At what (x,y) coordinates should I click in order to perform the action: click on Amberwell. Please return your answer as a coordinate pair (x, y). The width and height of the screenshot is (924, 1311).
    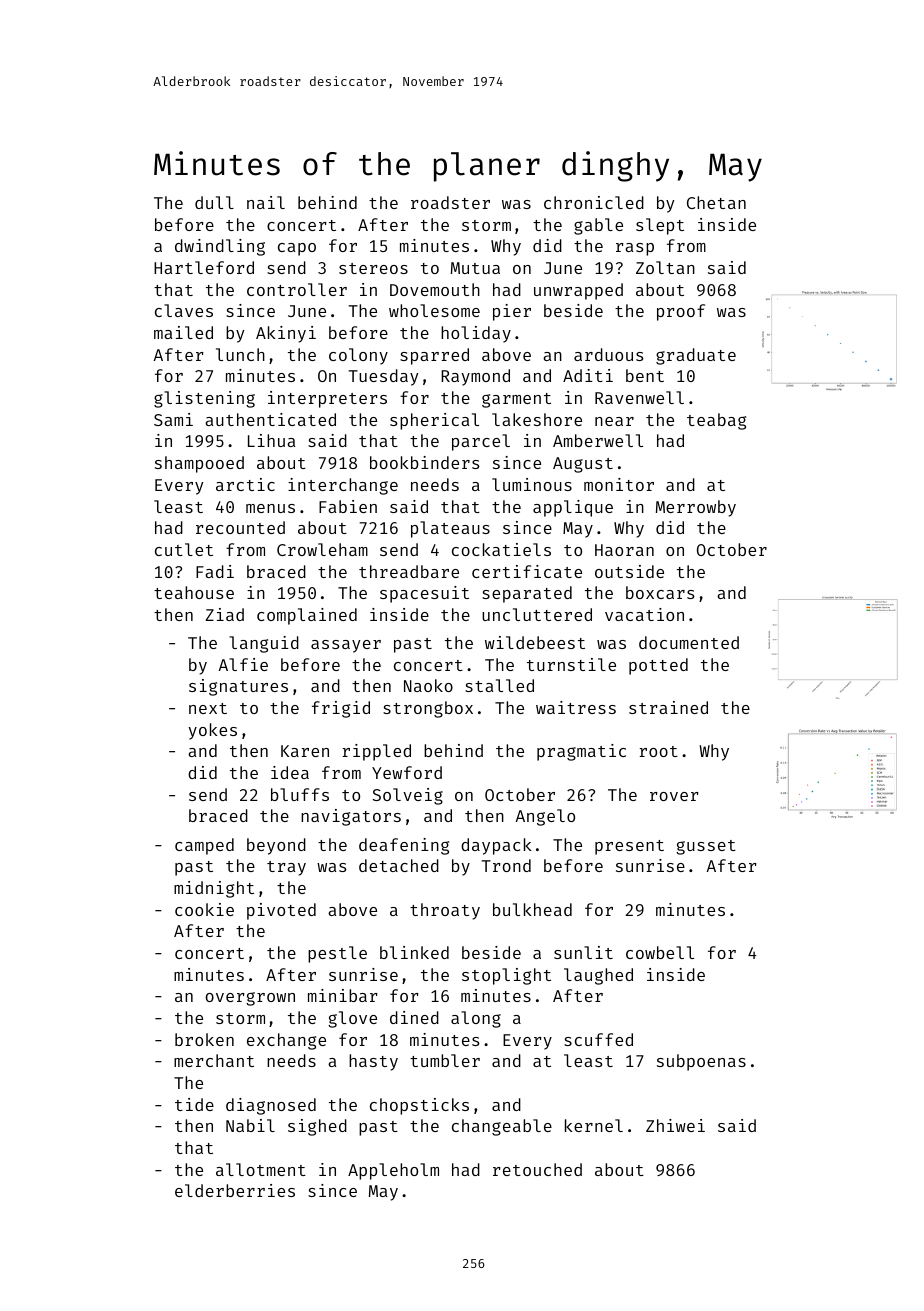
    Looking at the image, I should click on (598, 440).
